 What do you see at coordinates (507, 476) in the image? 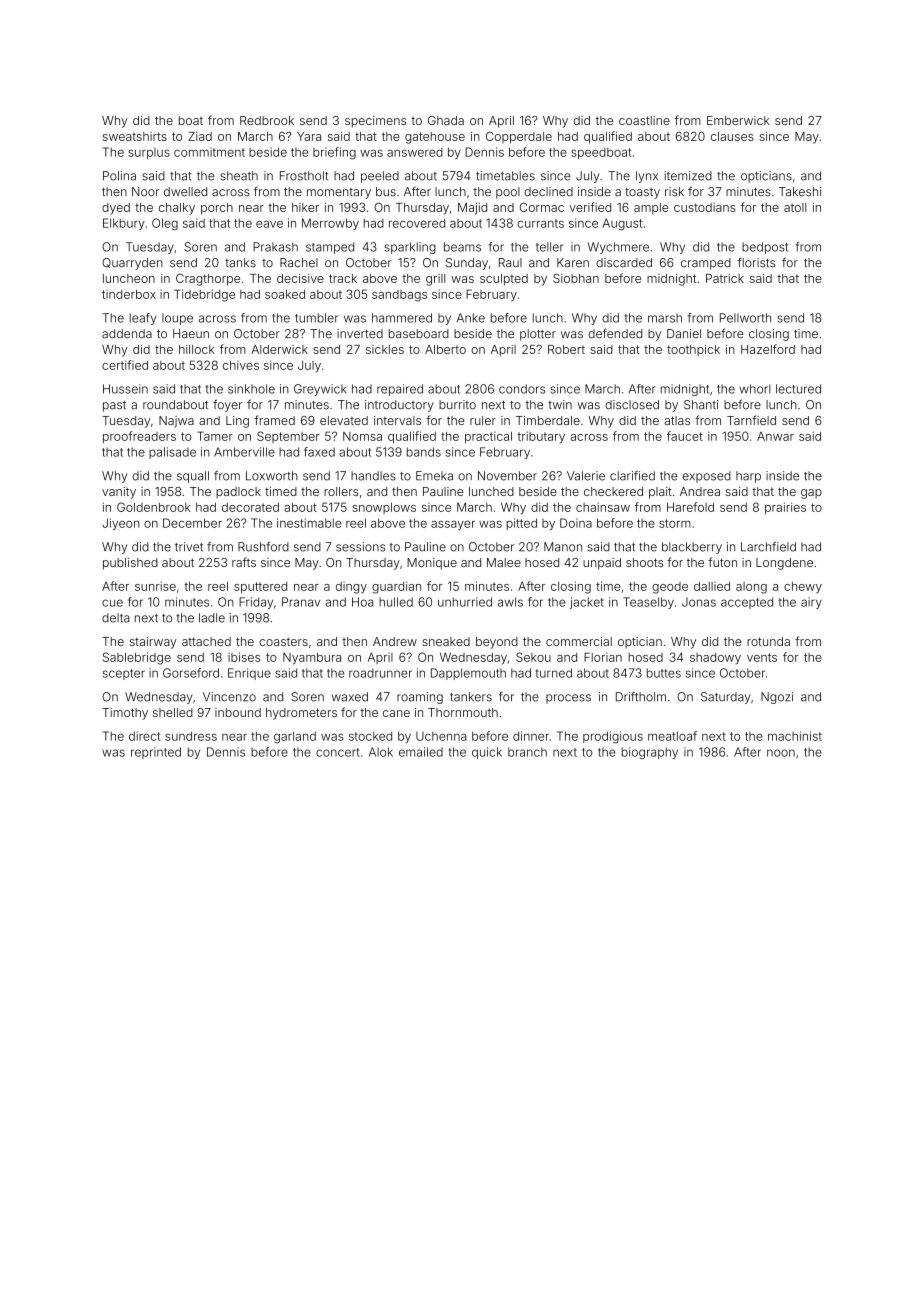
I see `November` at bounding box center [507, 476].
